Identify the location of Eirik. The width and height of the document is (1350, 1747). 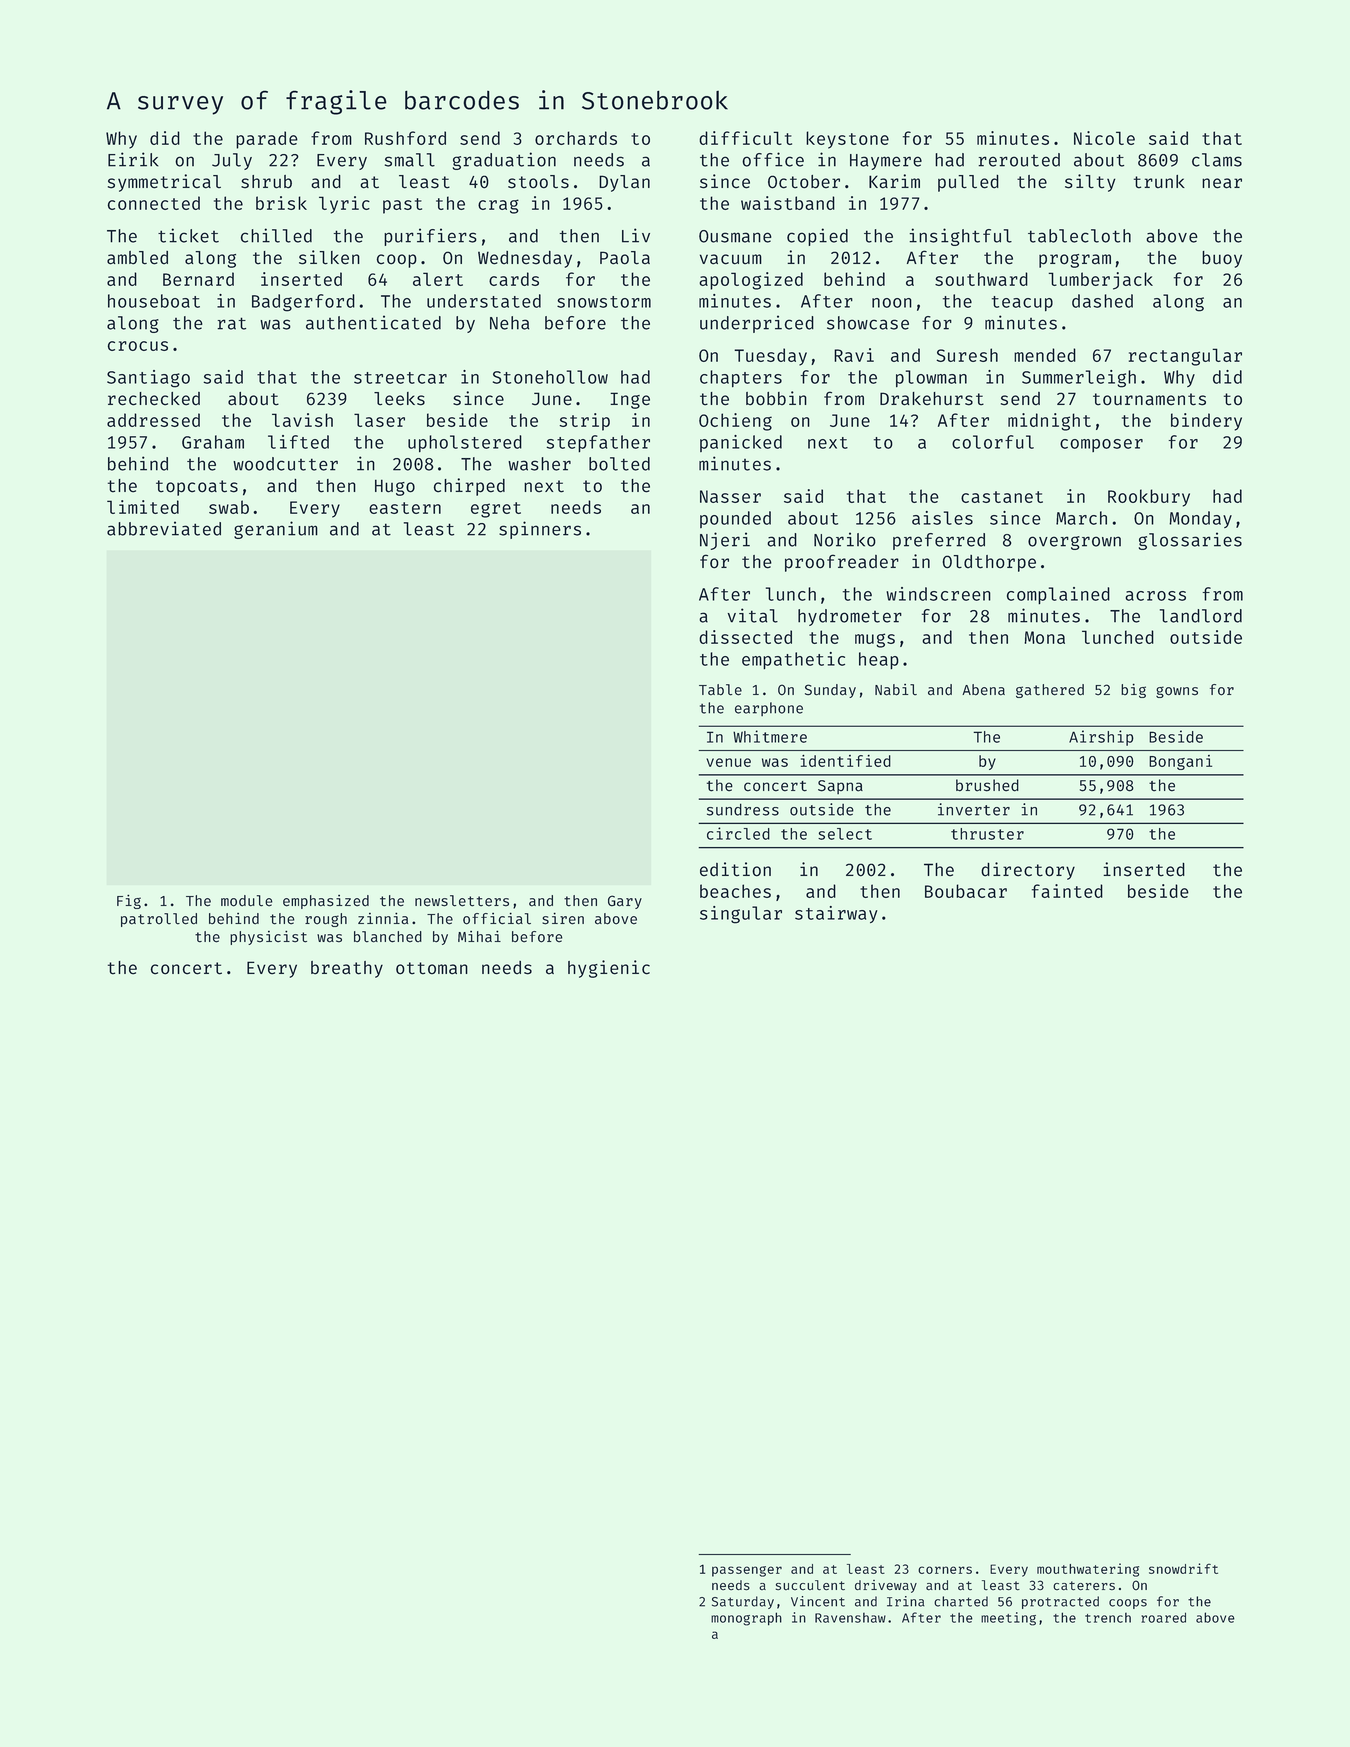
(133, 159).
